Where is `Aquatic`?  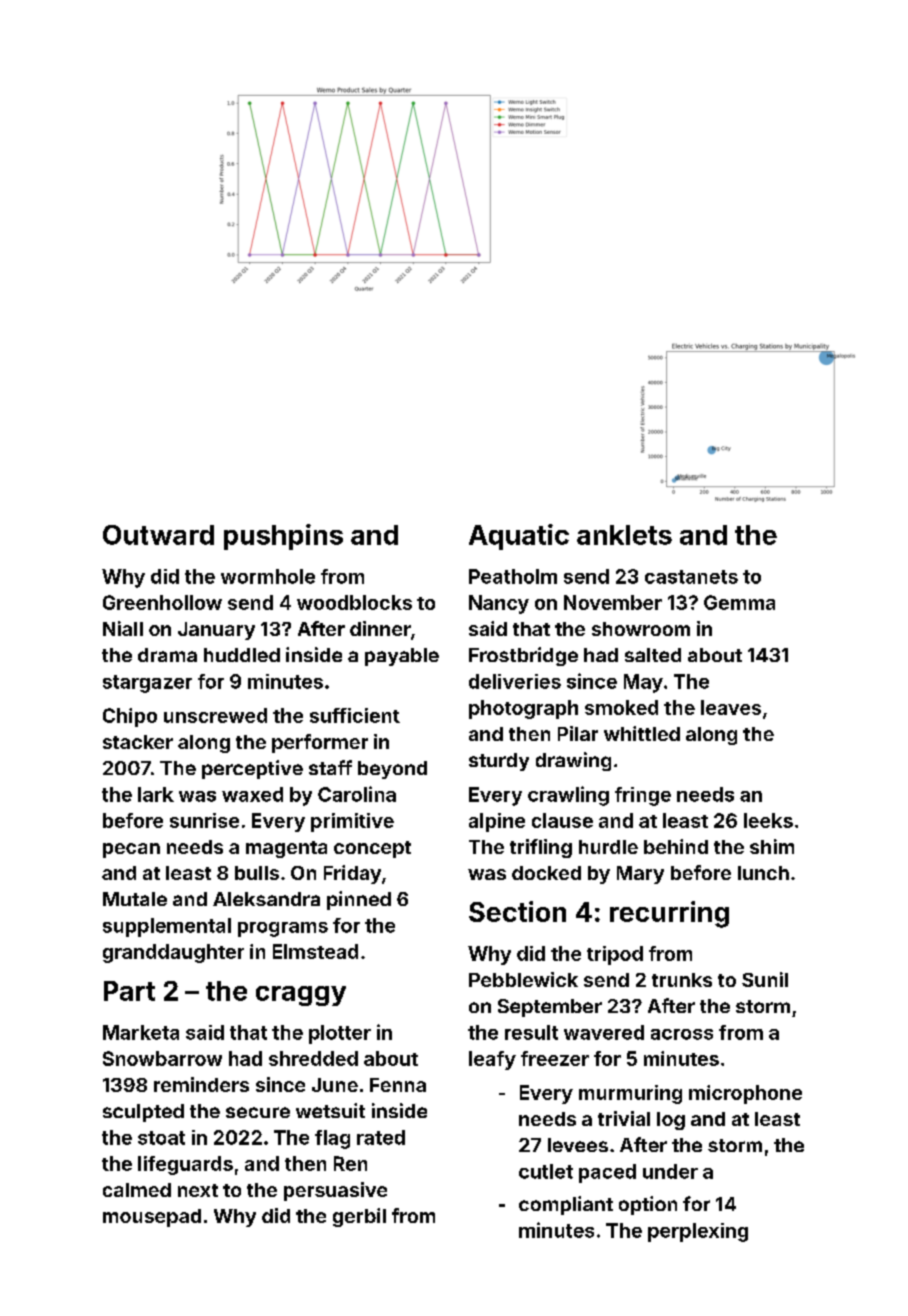
Aquatic is located at coordinates (519, 537).
